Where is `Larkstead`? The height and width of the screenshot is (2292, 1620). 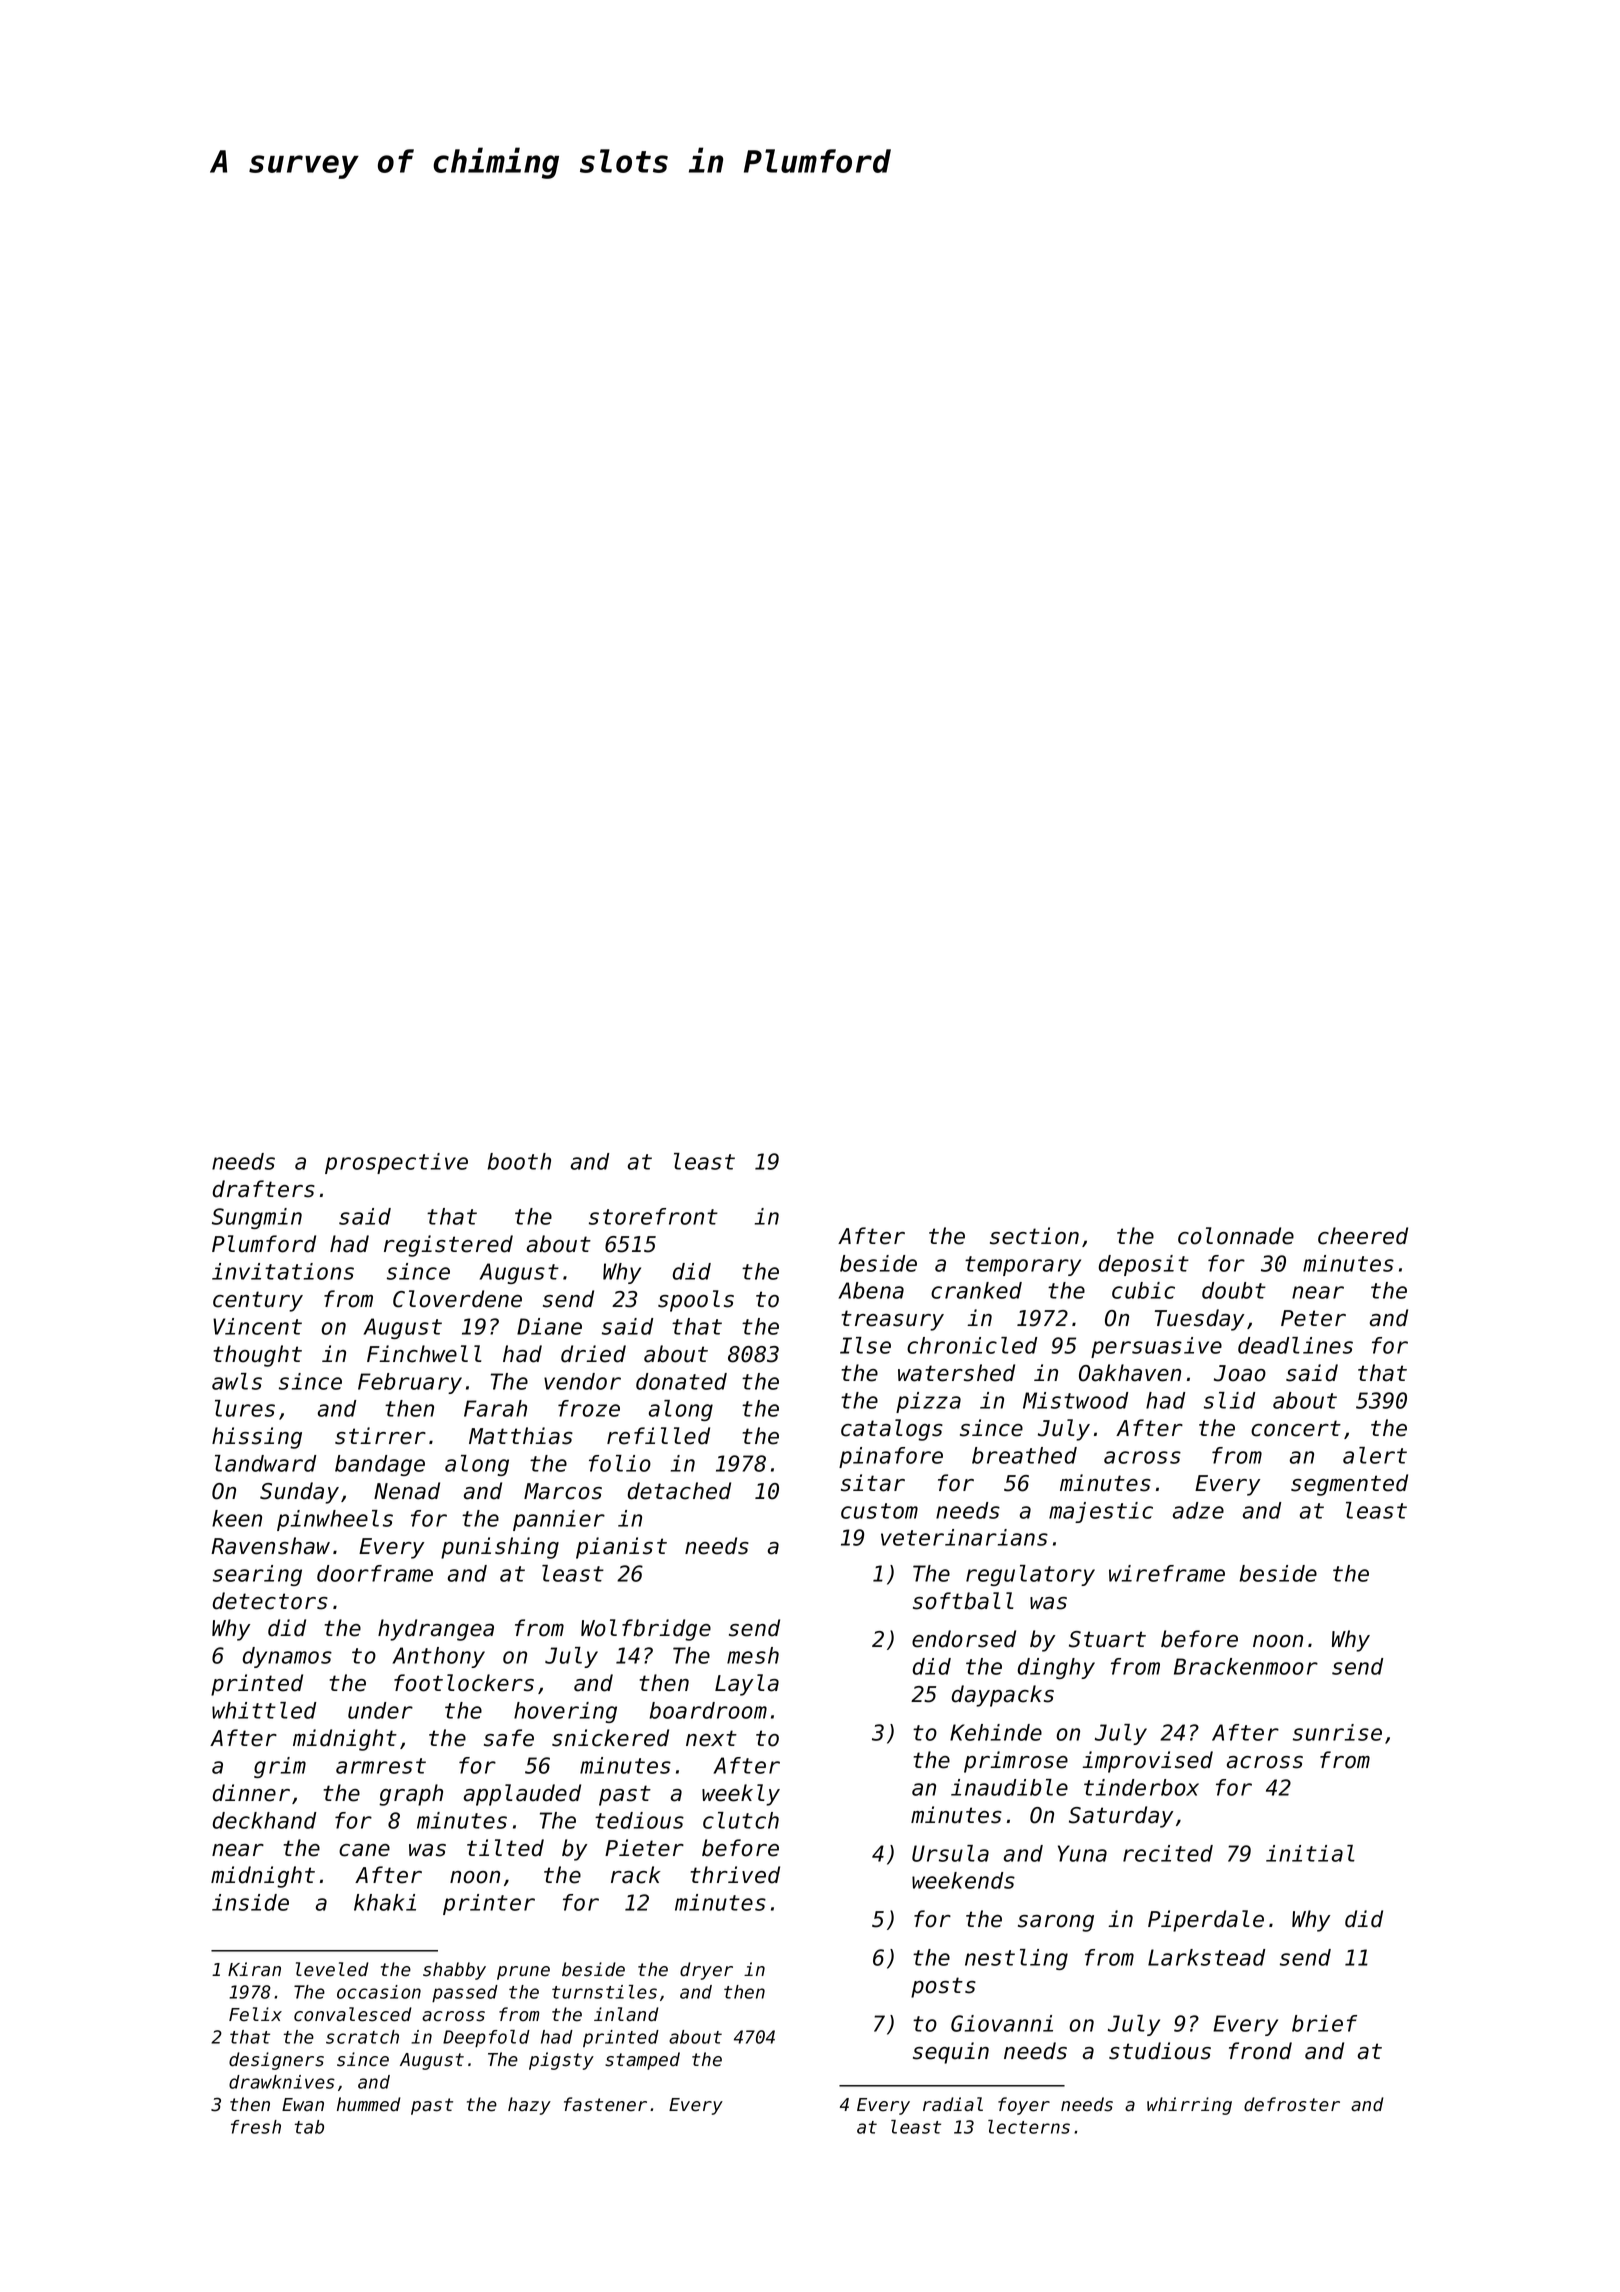 Larkstead is located at coordinates (1206, 1957).
